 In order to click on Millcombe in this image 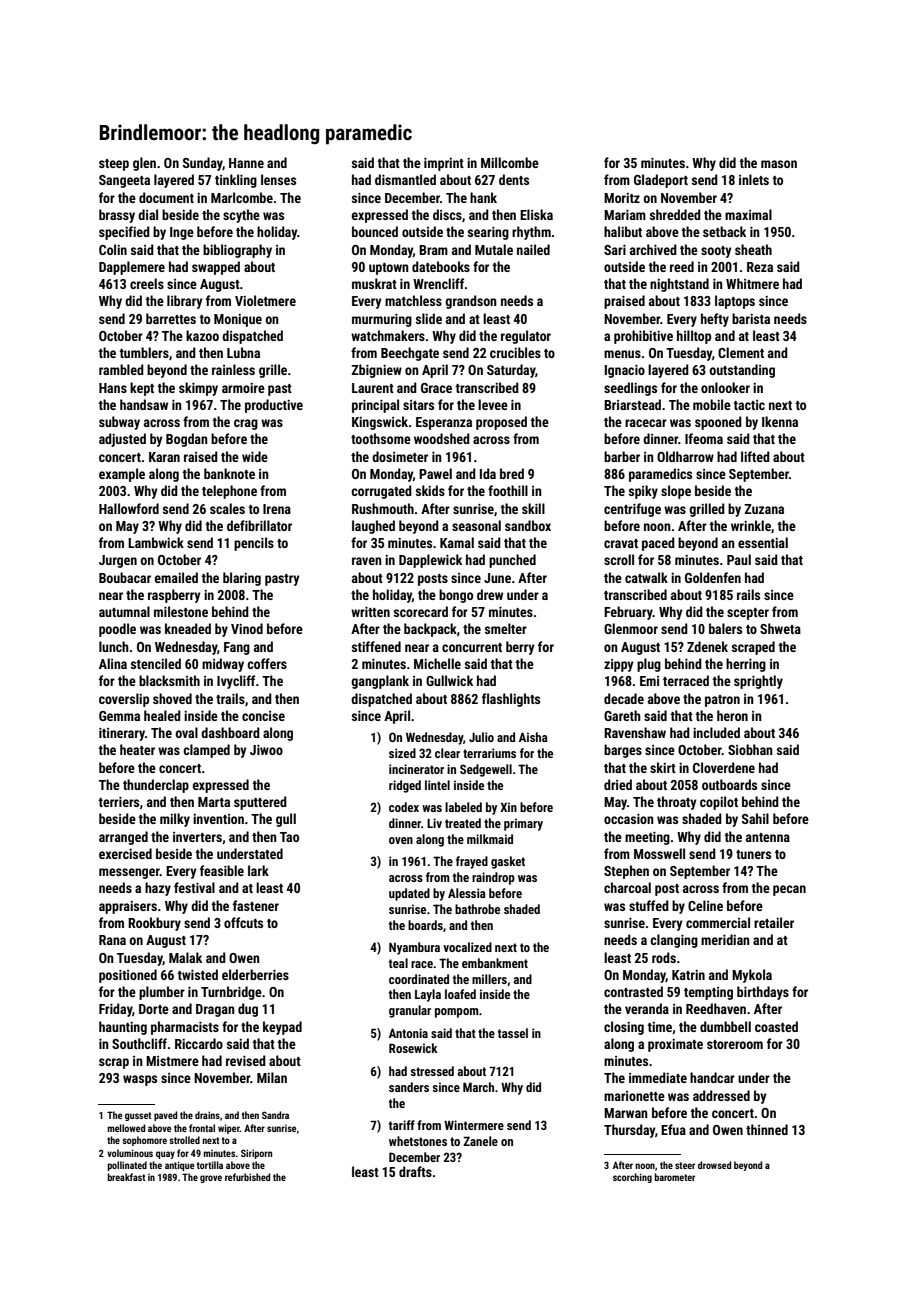, I will do `click(510, 162)`.
